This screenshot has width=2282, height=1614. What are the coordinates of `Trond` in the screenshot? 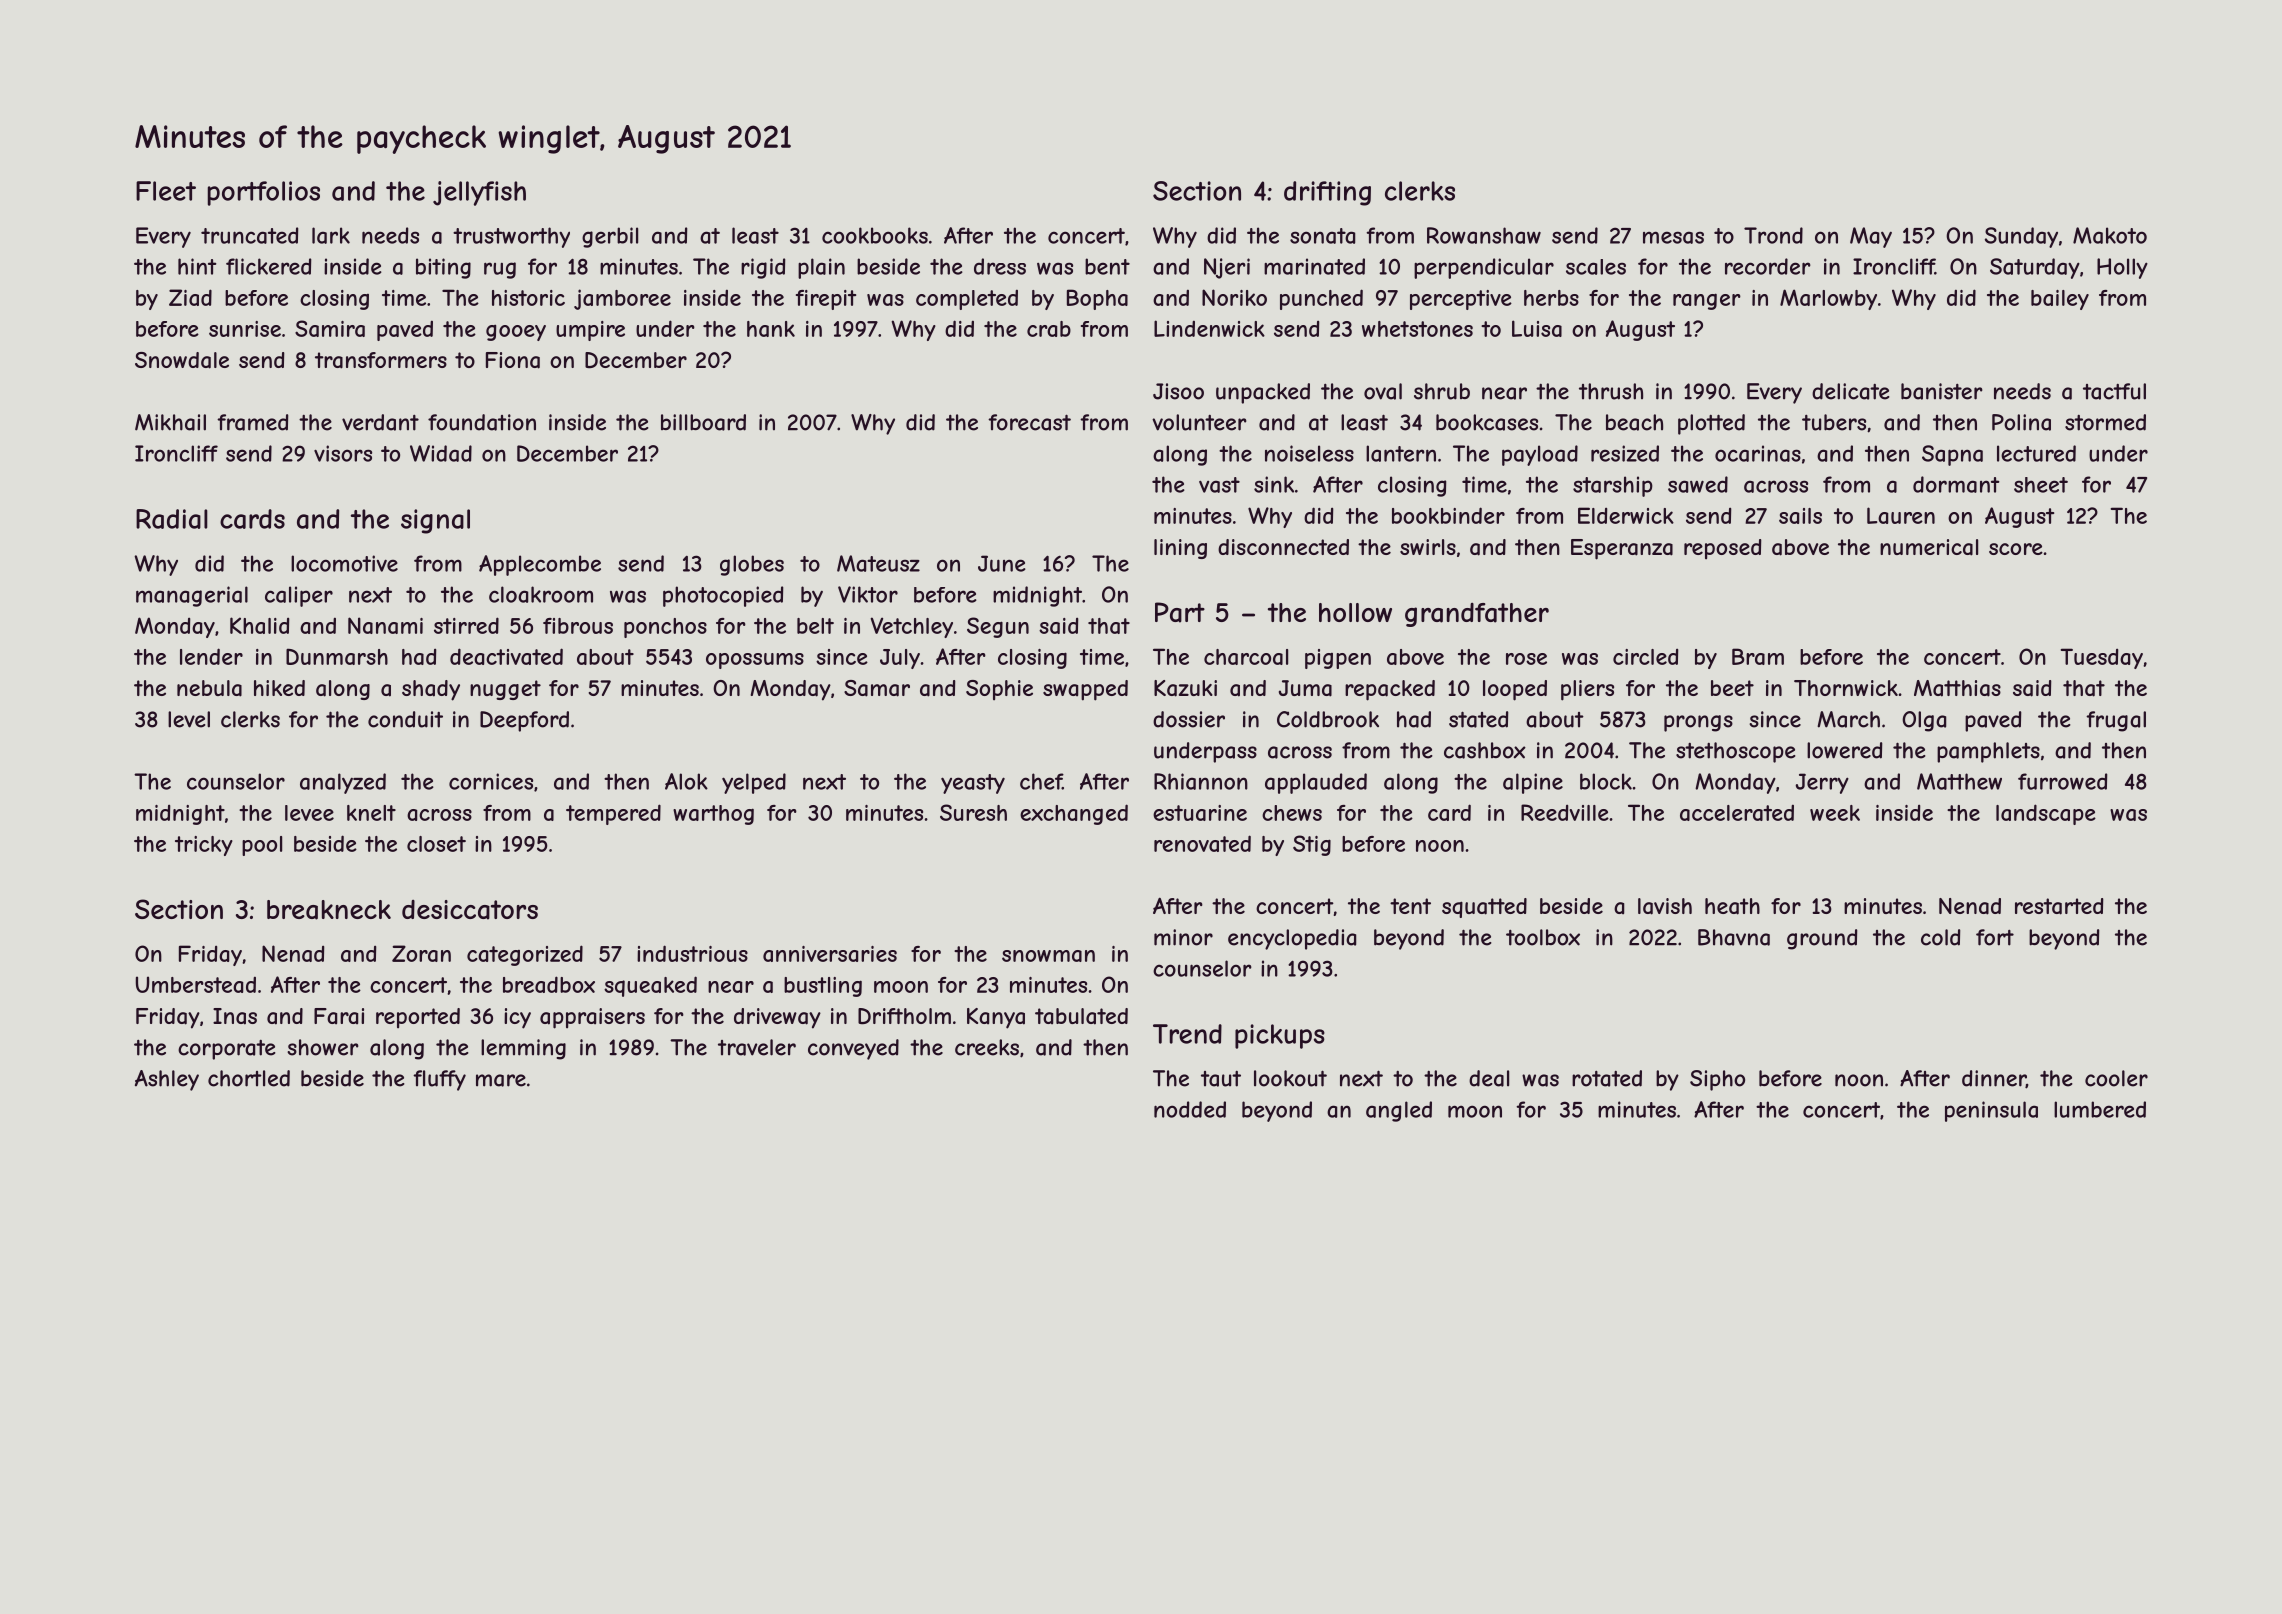 It's located at (1773, 235).
